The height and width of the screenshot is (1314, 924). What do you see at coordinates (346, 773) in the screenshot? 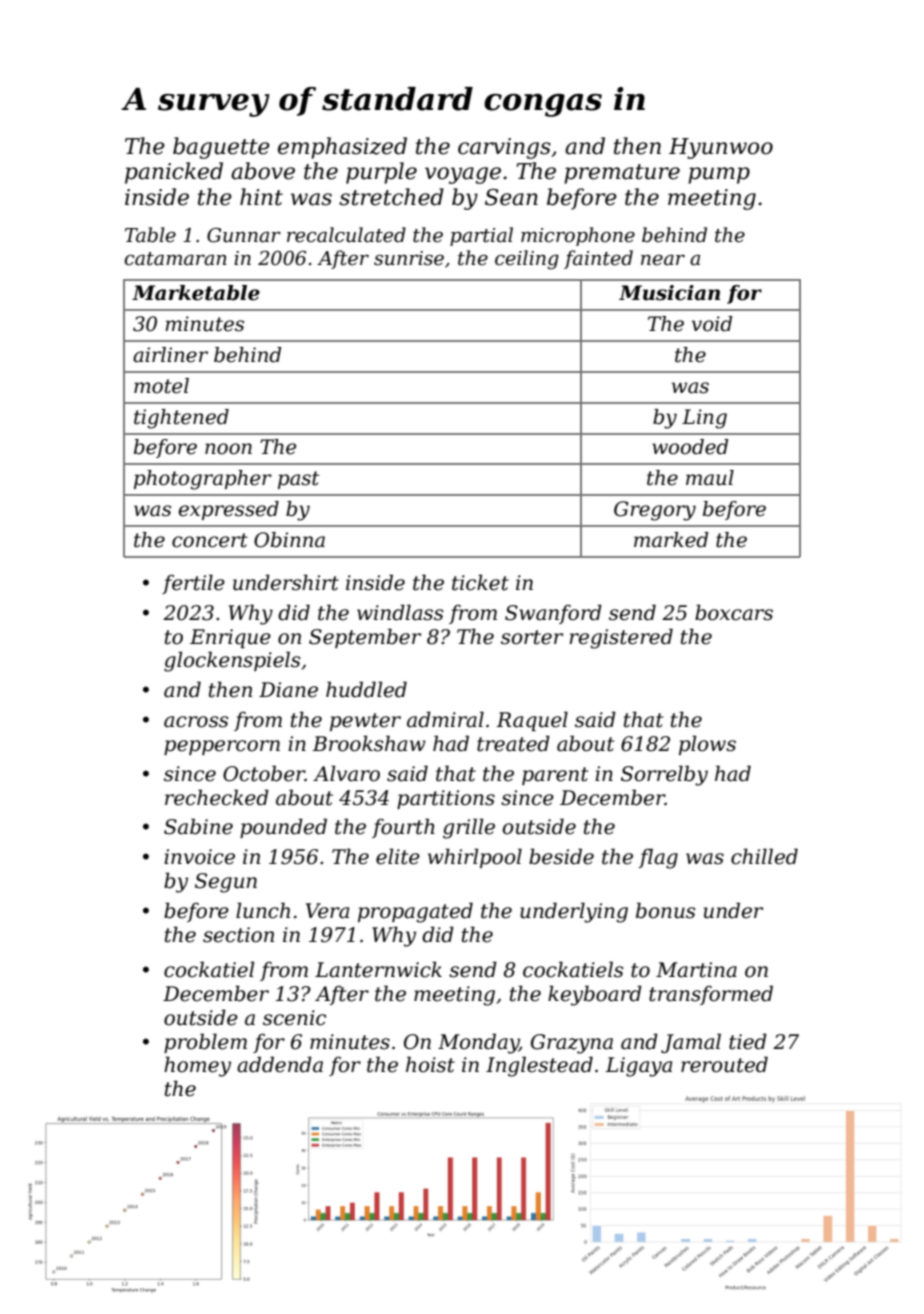
I see `Alvaro` at bounding box center [346, 773].
